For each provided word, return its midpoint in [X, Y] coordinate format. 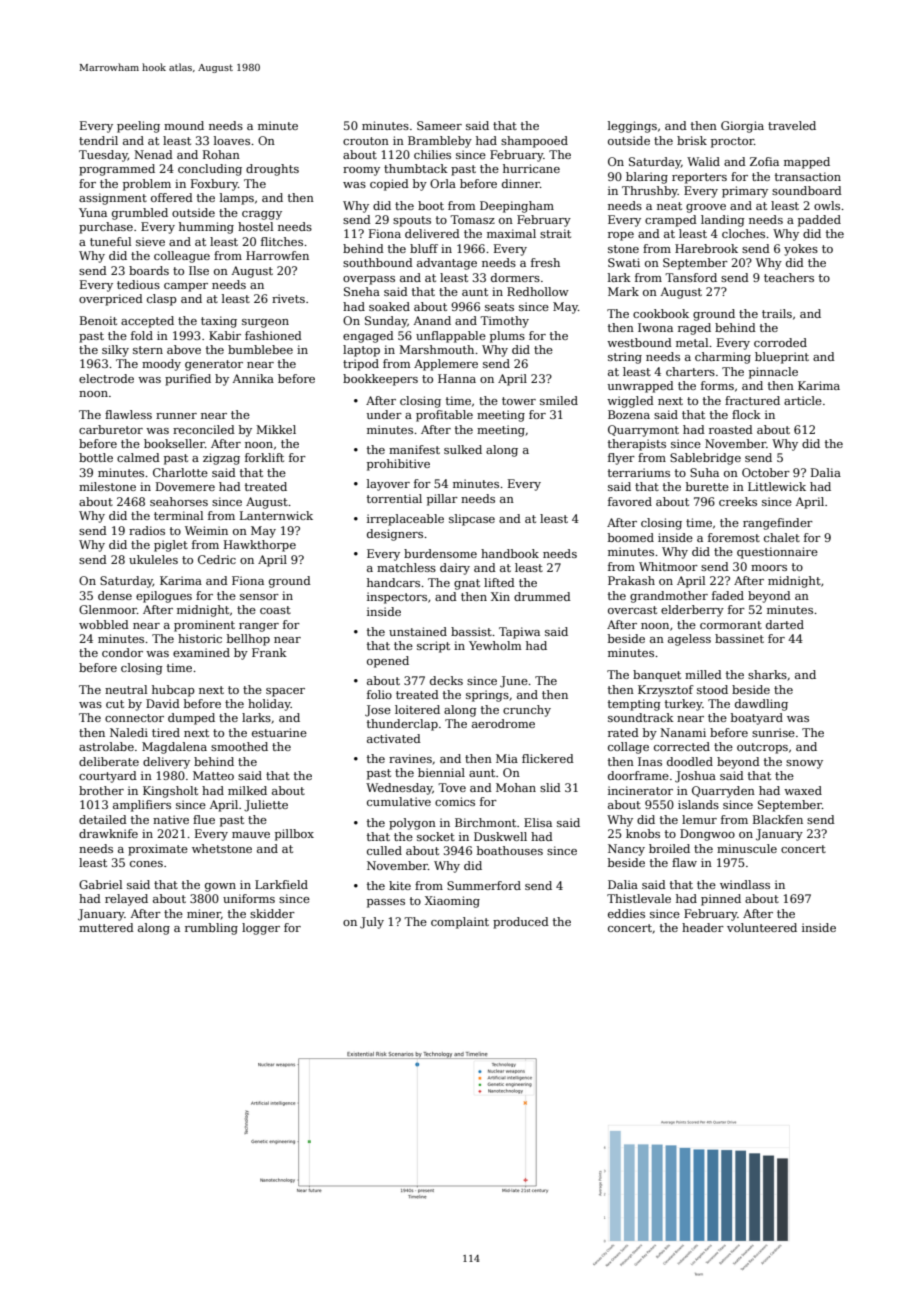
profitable [444, 416]
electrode [106, 378]
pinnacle [773, 373]
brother [101, 790]
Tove [452, 787]
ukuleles [153, 559]
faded [728, 595]
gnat [467, 584]
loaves [232, 140]
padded [819, 221]
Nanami [683, 732]
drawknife [108, 833]
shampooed [534, 142]
